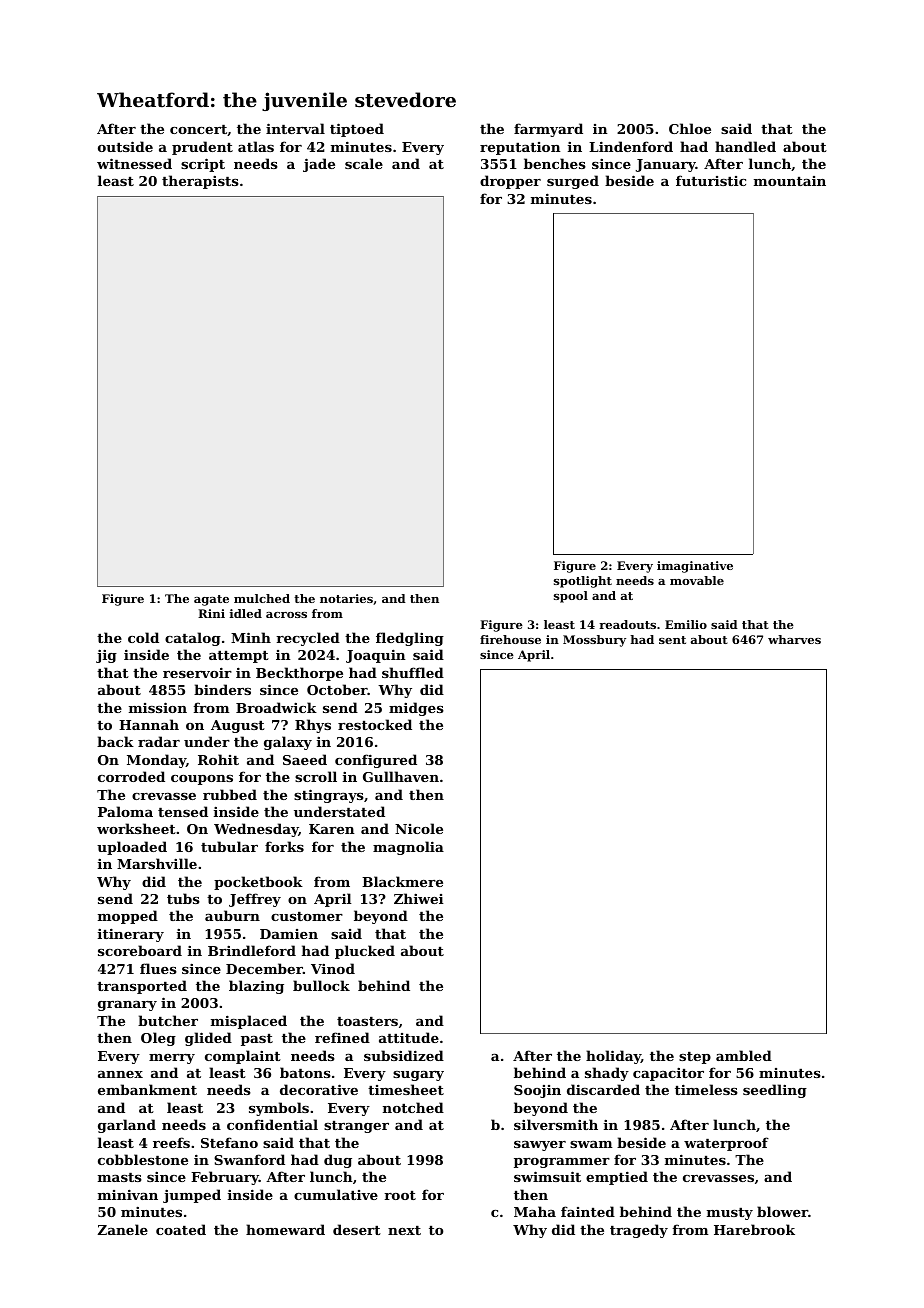 Image resolution: width=924 pixels, height=1308 pixels. I want to click on imaginative, so click(695, 567).
